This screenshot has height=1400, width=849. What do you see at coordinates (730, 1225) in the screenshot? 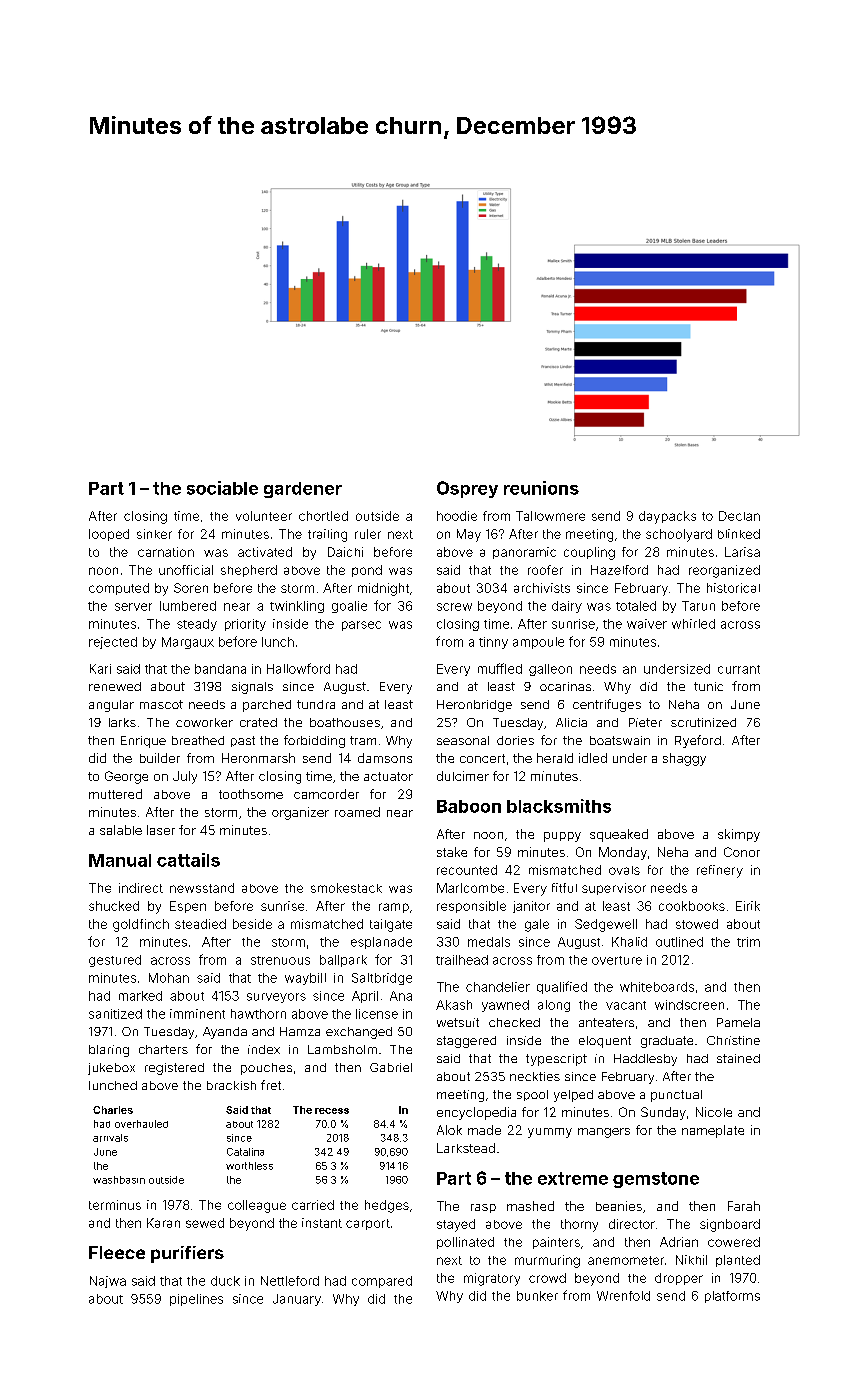
I see `signboard` at bounding box center [730, 1225].
